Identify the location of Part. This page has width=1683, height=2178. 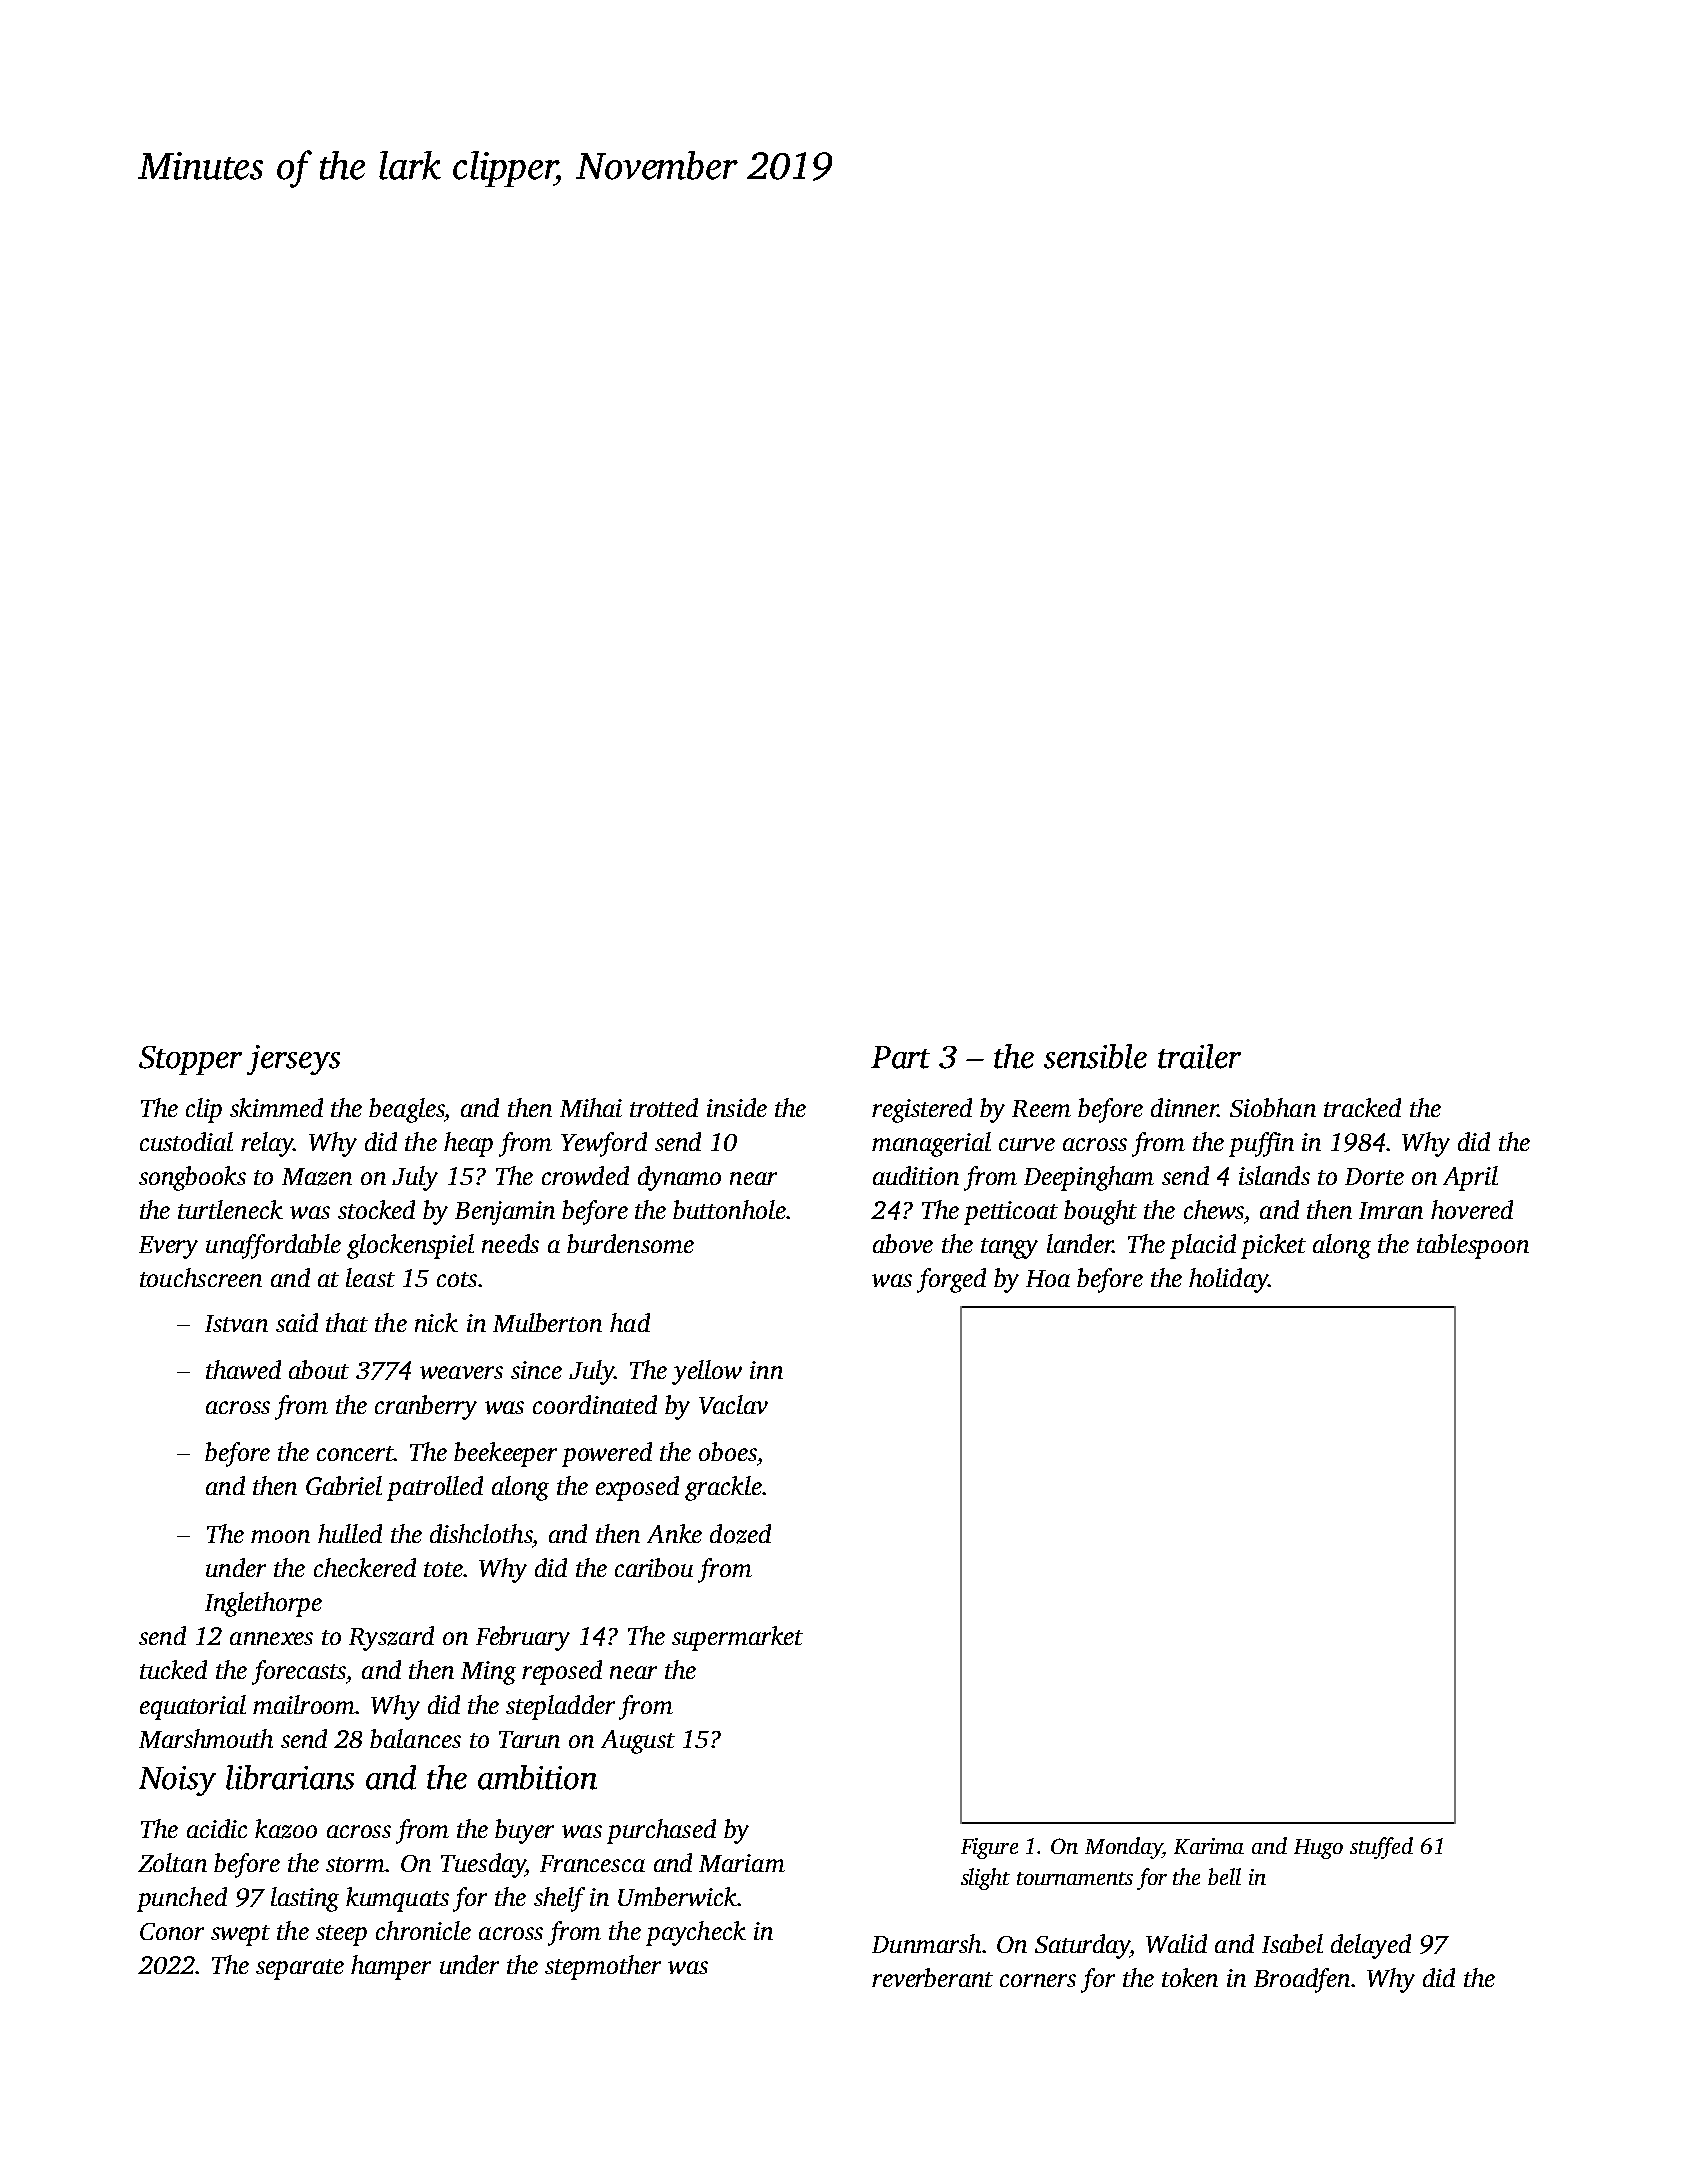
(900, 1057).
